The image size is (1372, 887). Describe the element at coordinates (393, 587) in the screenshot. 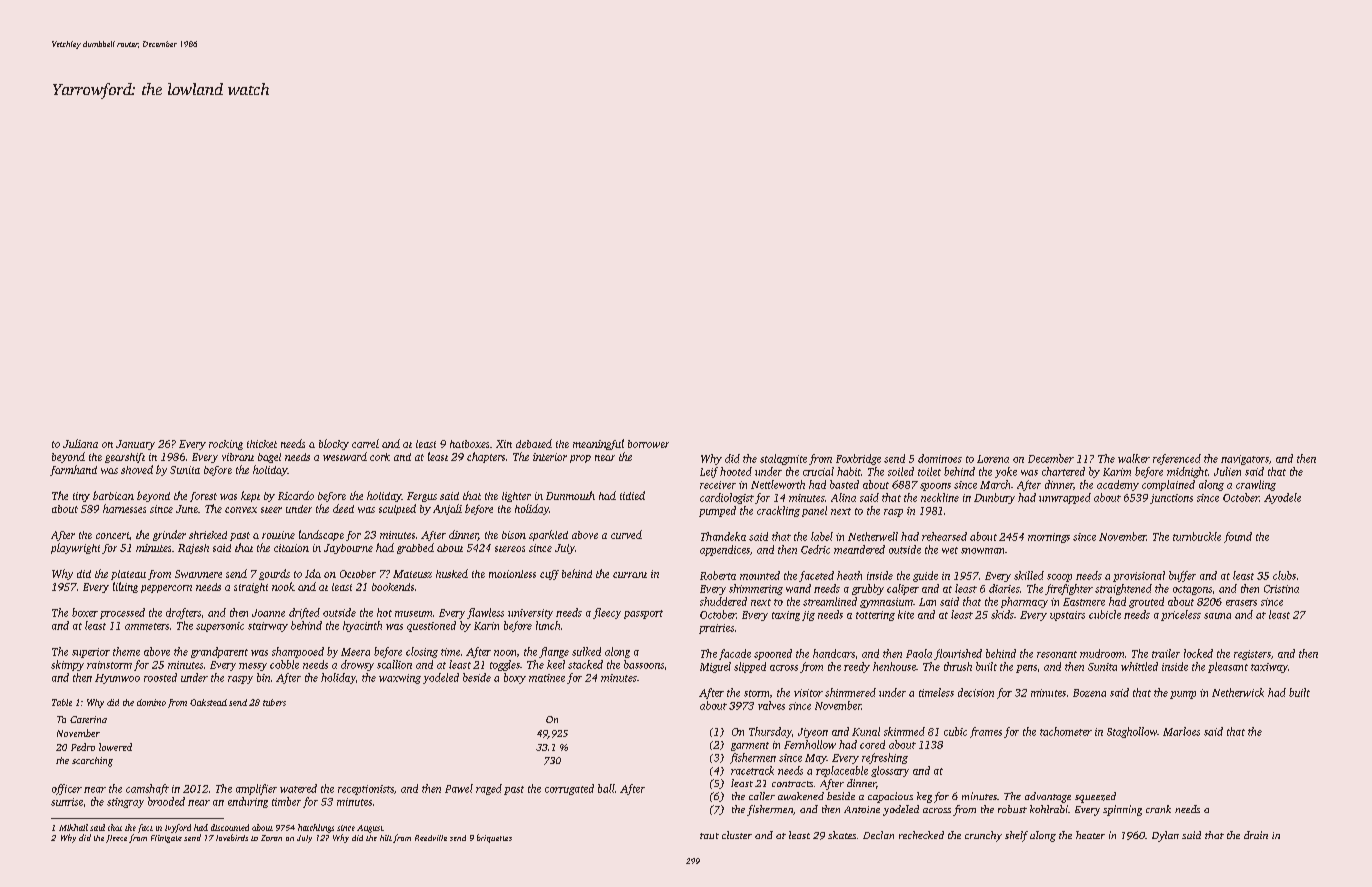

I see `bookends` at that location.
